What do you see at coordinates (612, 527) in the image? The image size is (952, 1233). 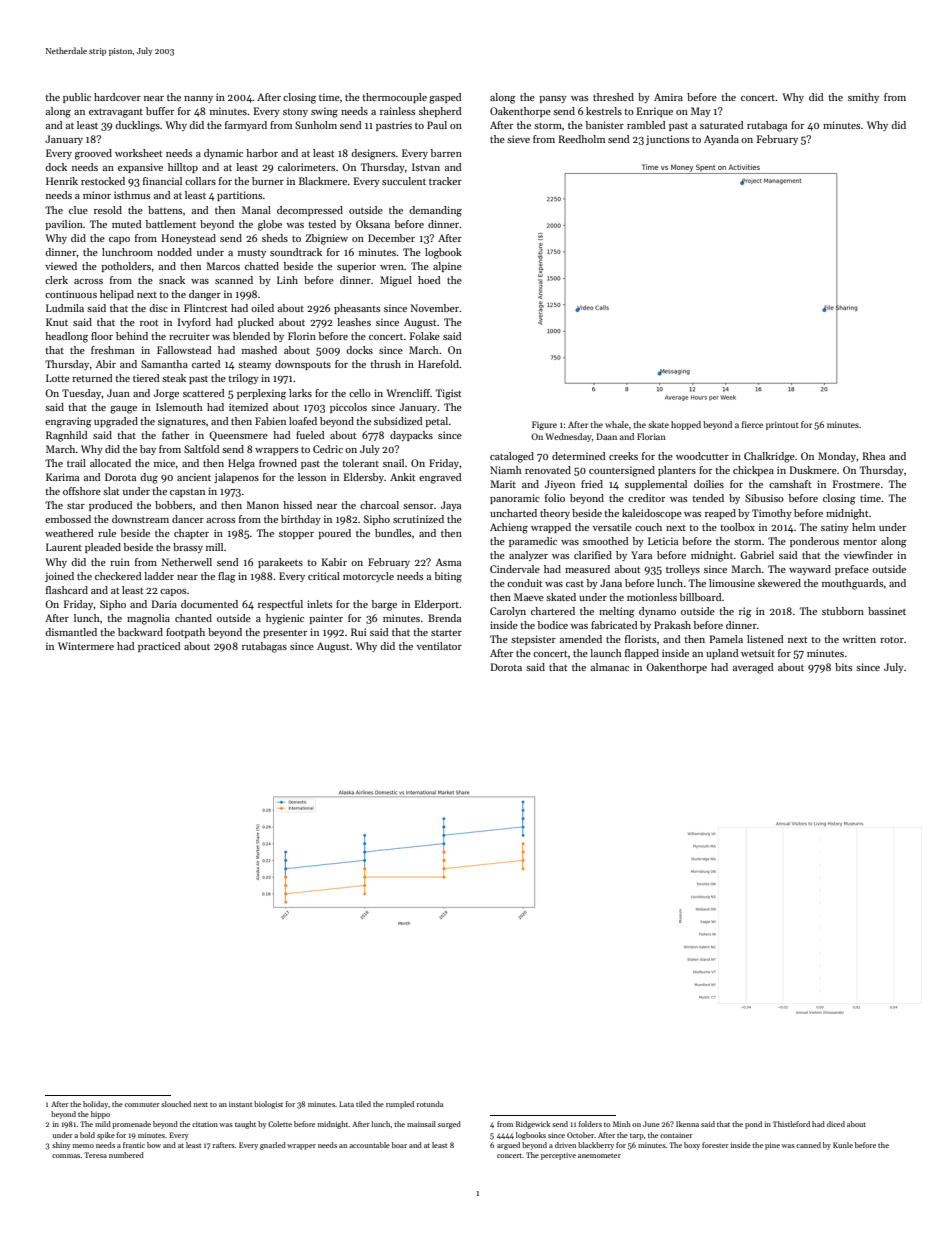 I see `versatile` at bounding box center [612, 527].
